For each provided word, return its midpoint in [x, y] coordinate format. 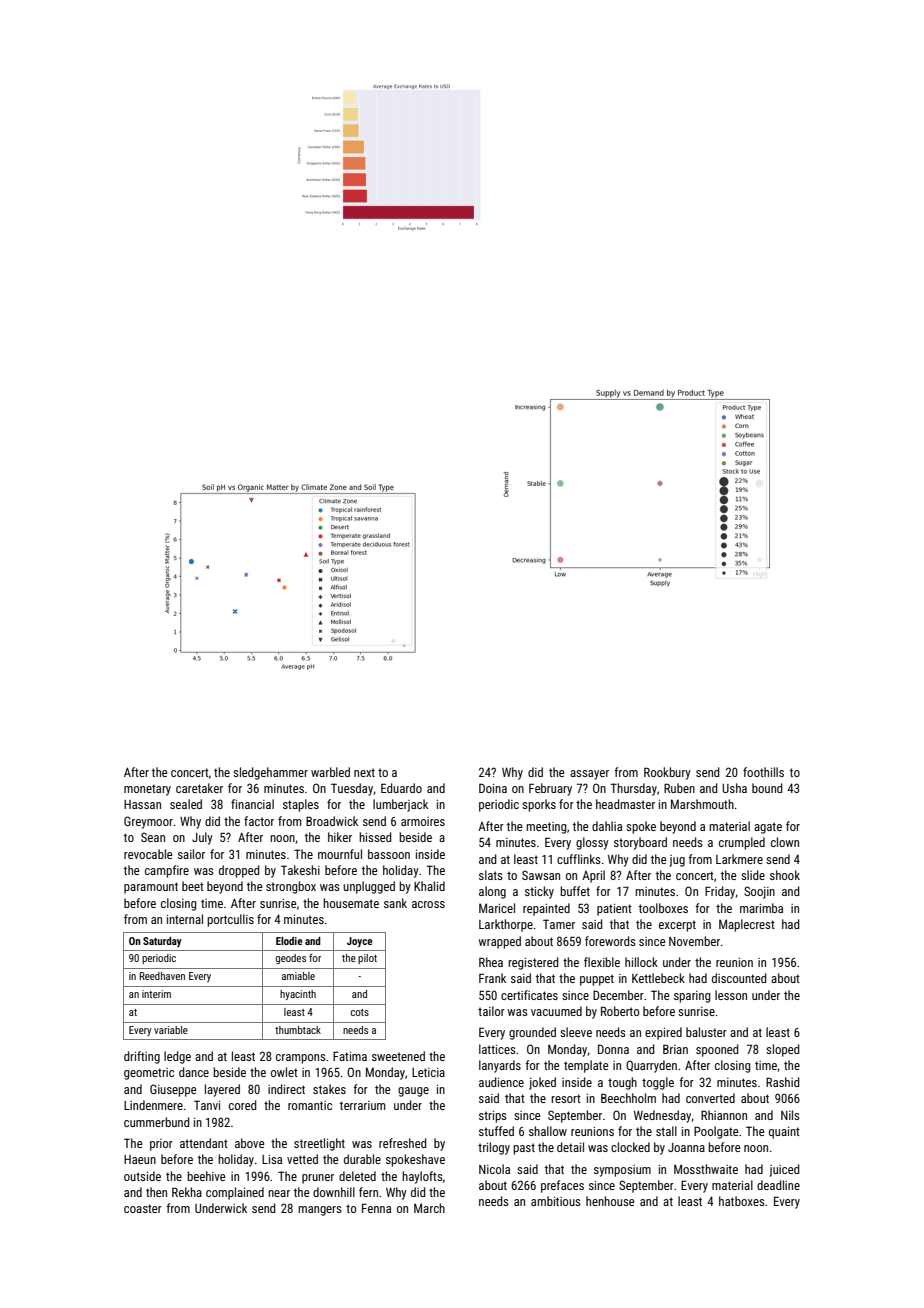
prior [161, 1145]
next [364, 772]
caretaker [199, 788]
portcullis [230, 920]
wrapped [499, 942]
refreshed [403, 1143]
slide [753, 875]
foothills [763, 772]
